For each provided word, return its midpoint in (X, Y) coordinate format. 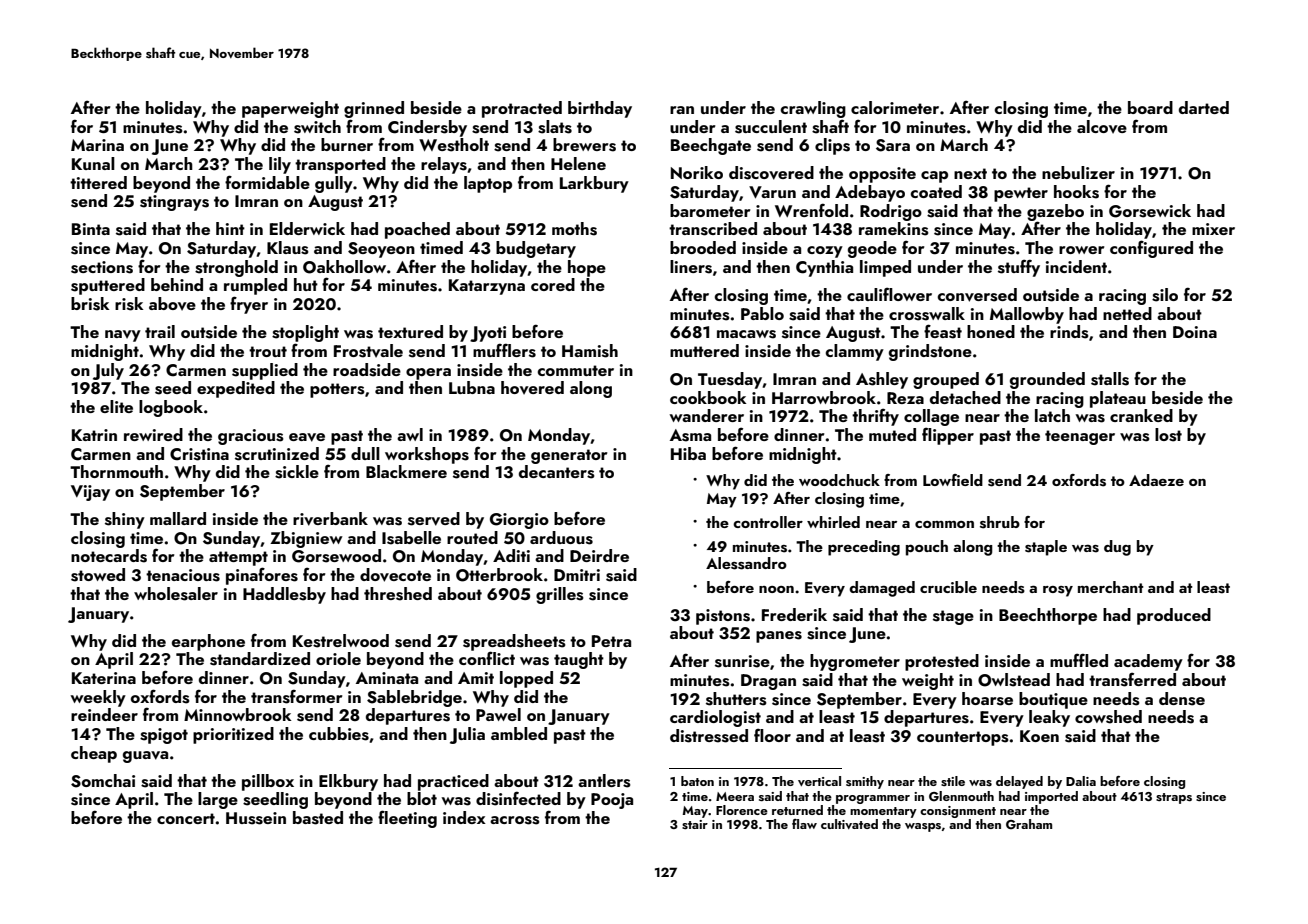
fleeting (407, 819)
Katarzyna (487, 287)
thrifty (875, 417)
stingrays (174, 203)
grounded (1047, 380)
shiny (125, 520)
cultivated (849, 824)
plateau (1118, 399)
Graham (1029, 824)
